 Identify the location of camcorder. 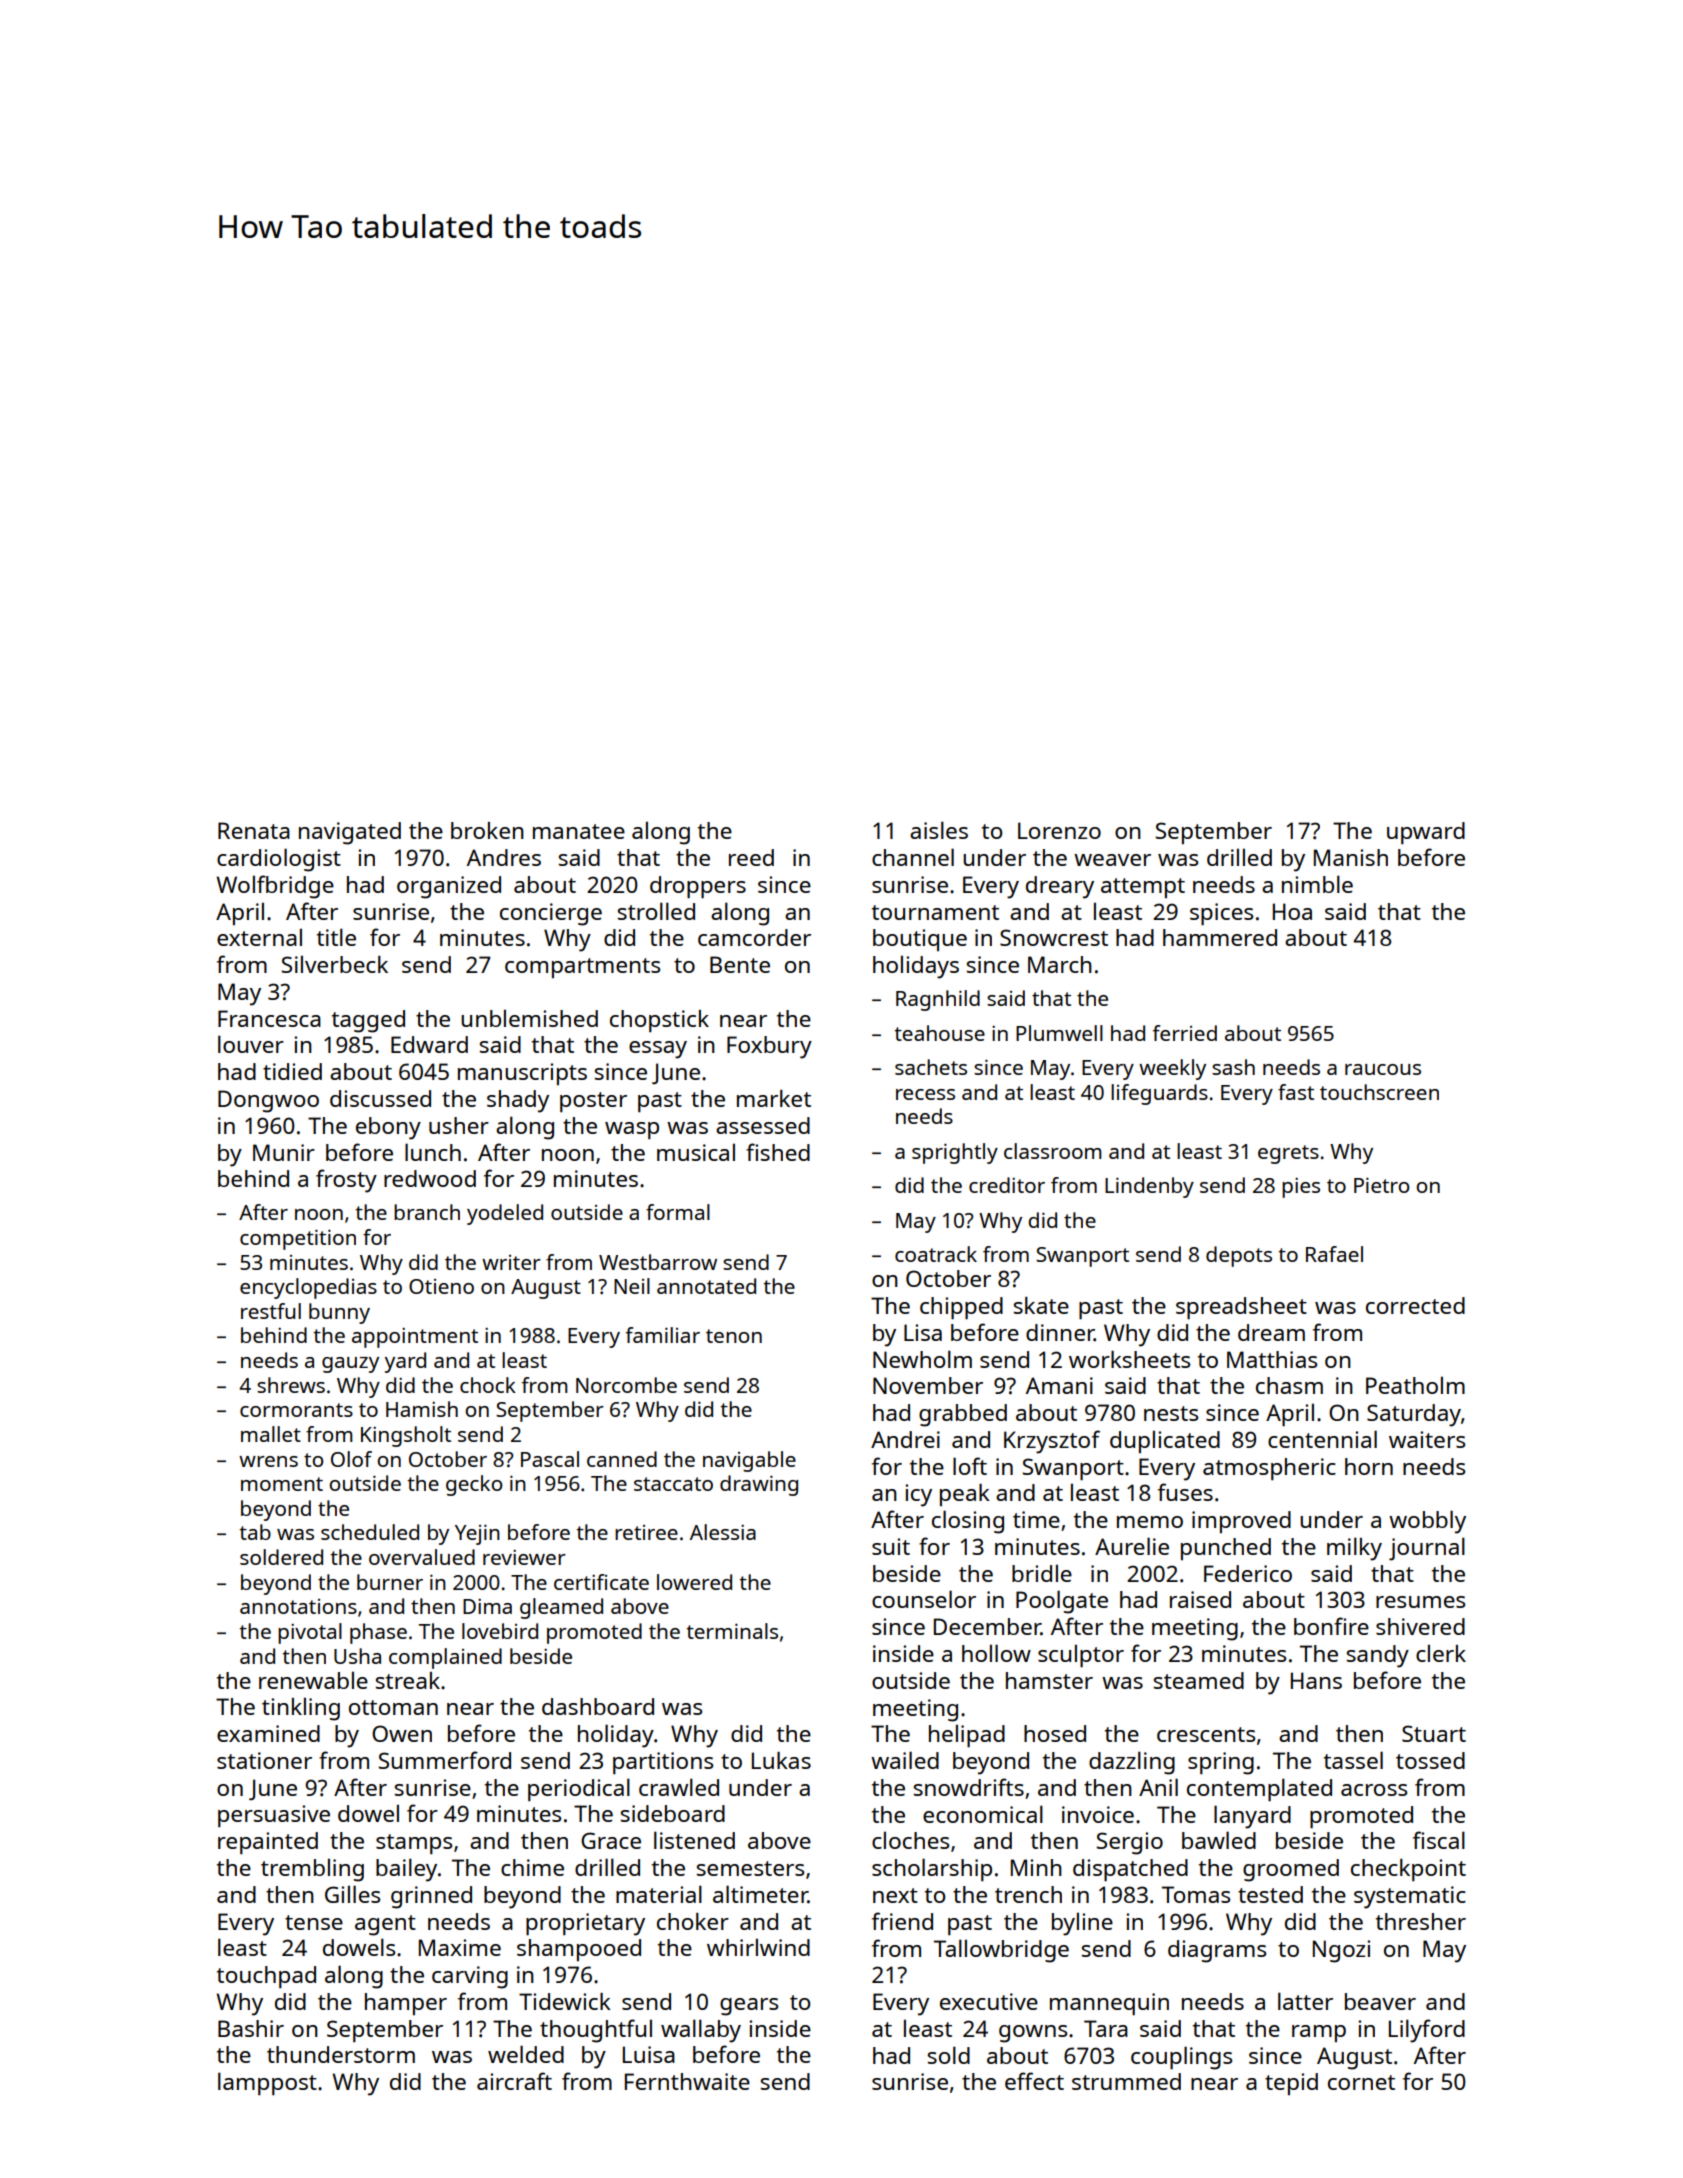
(754, 937).
